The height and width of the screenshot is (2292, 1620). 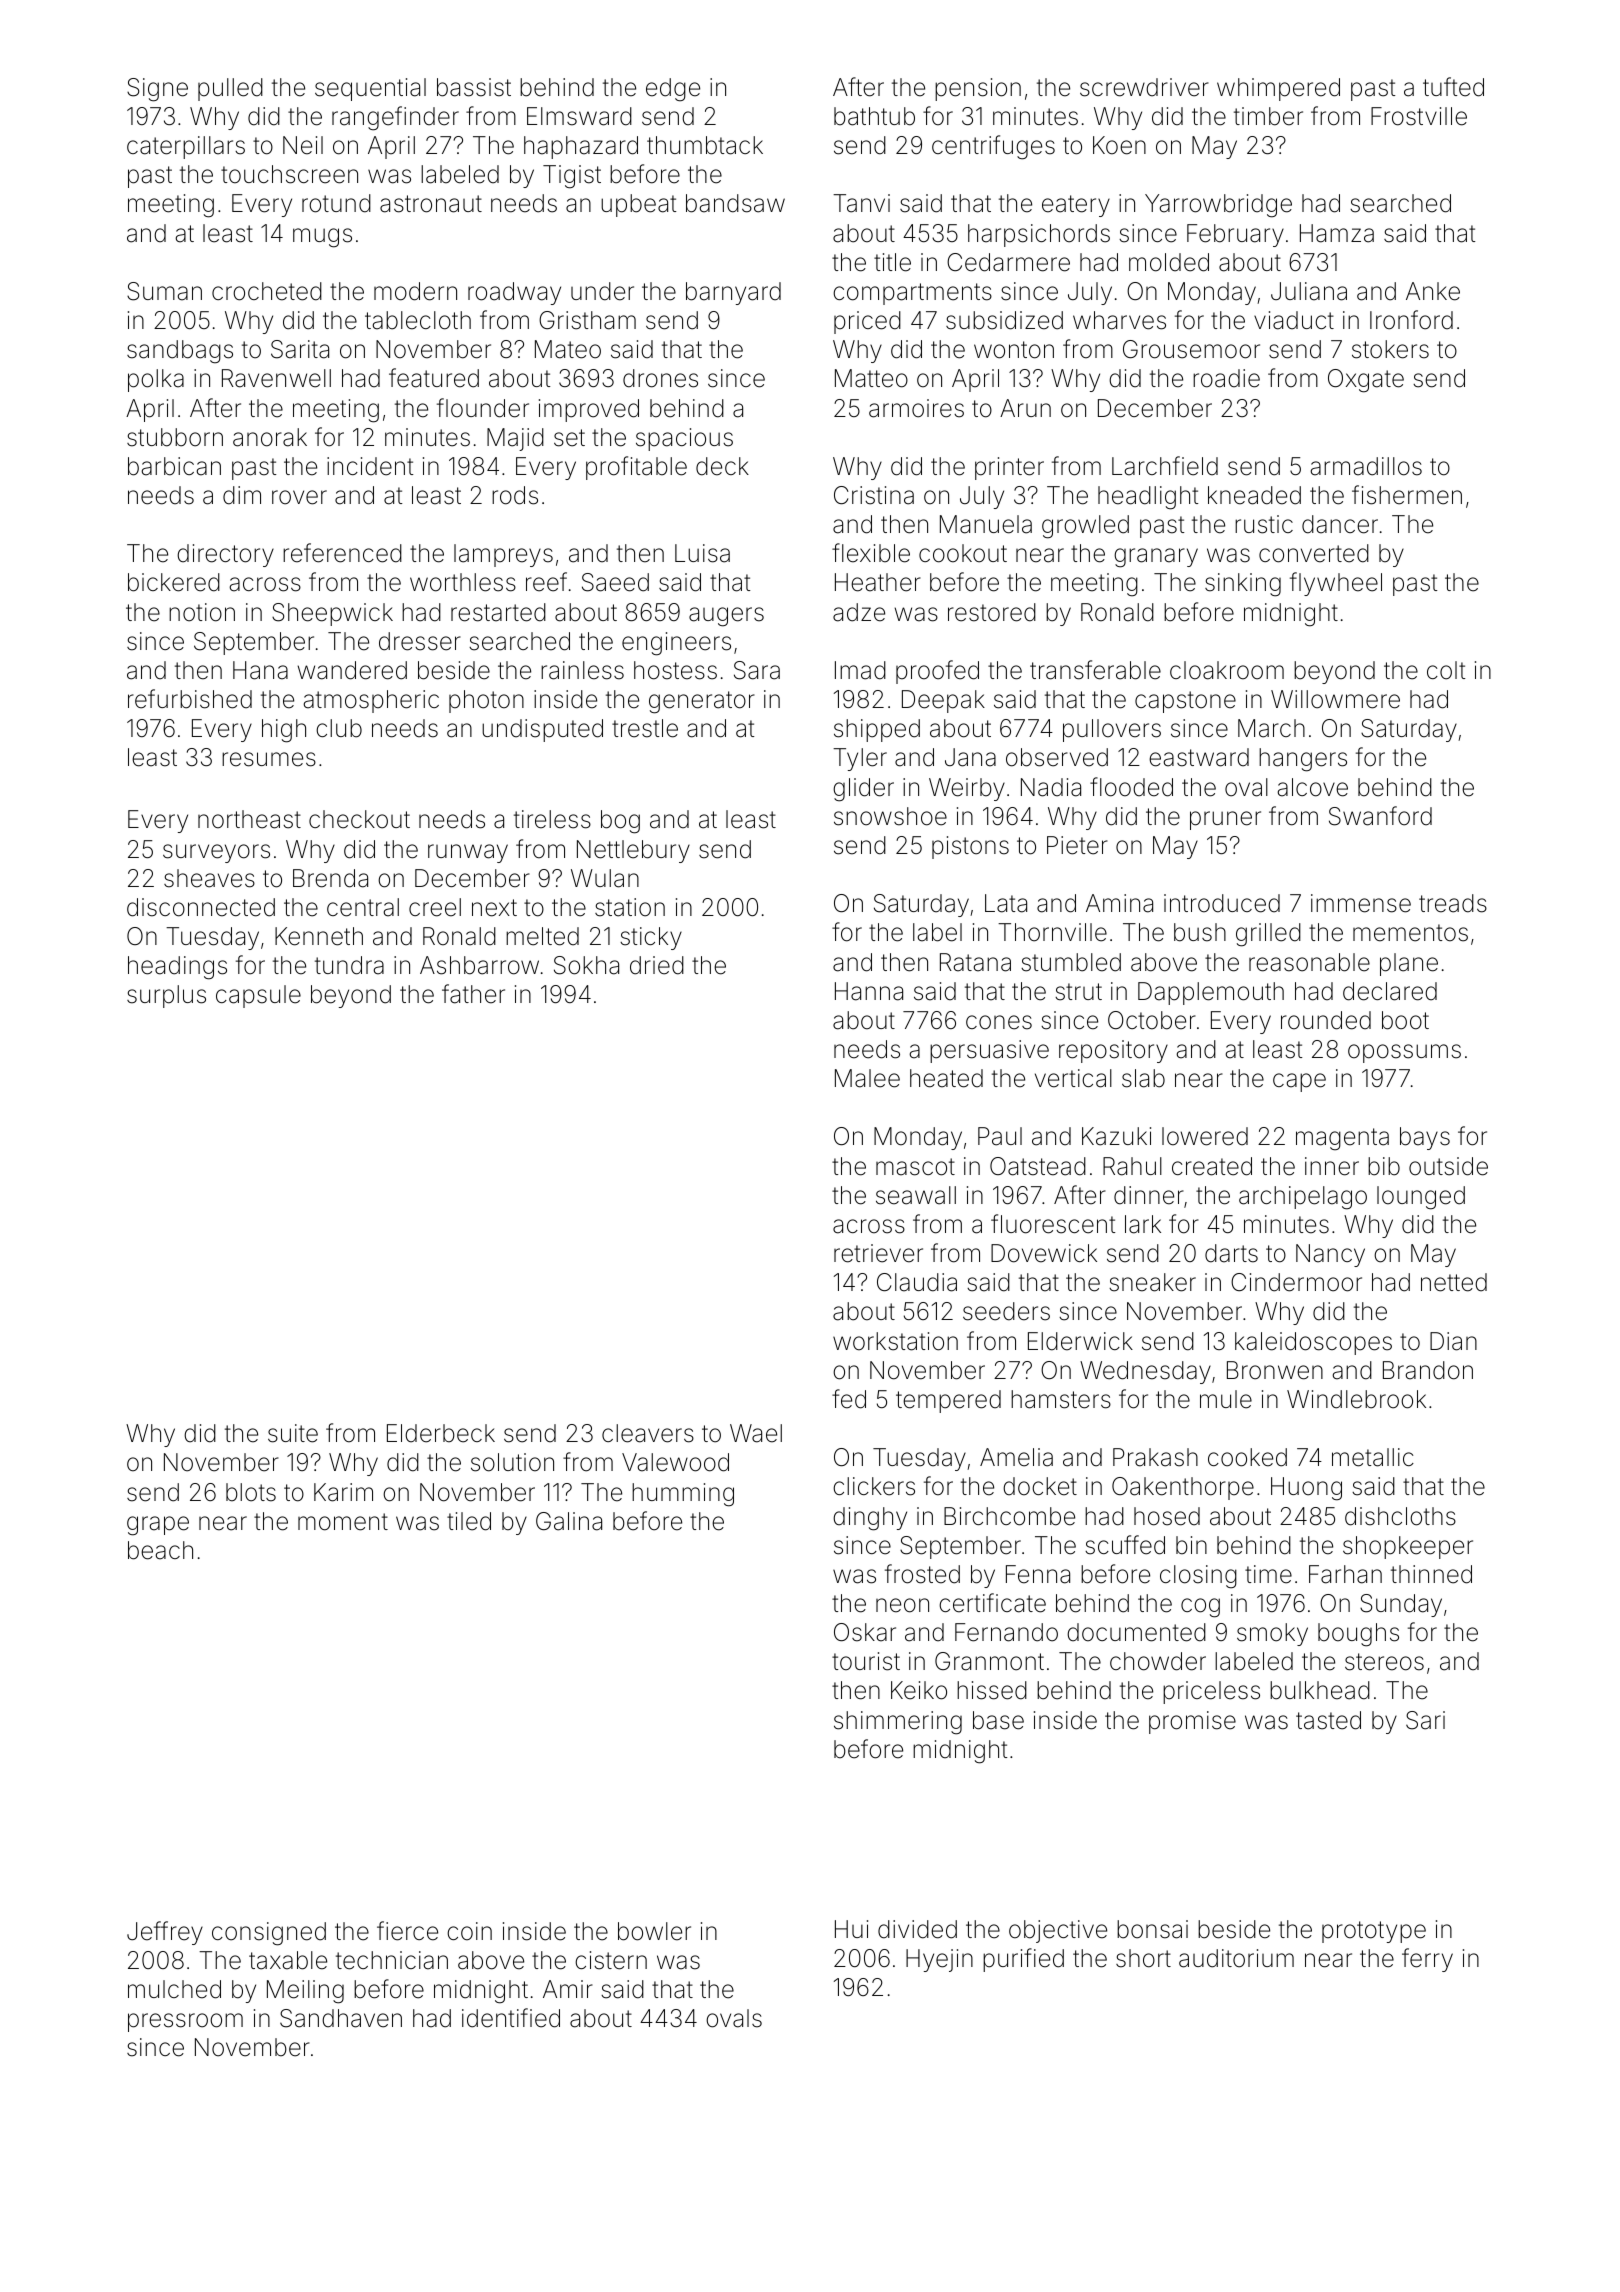 I want to click on suite, so click(x=293, y=1433).
